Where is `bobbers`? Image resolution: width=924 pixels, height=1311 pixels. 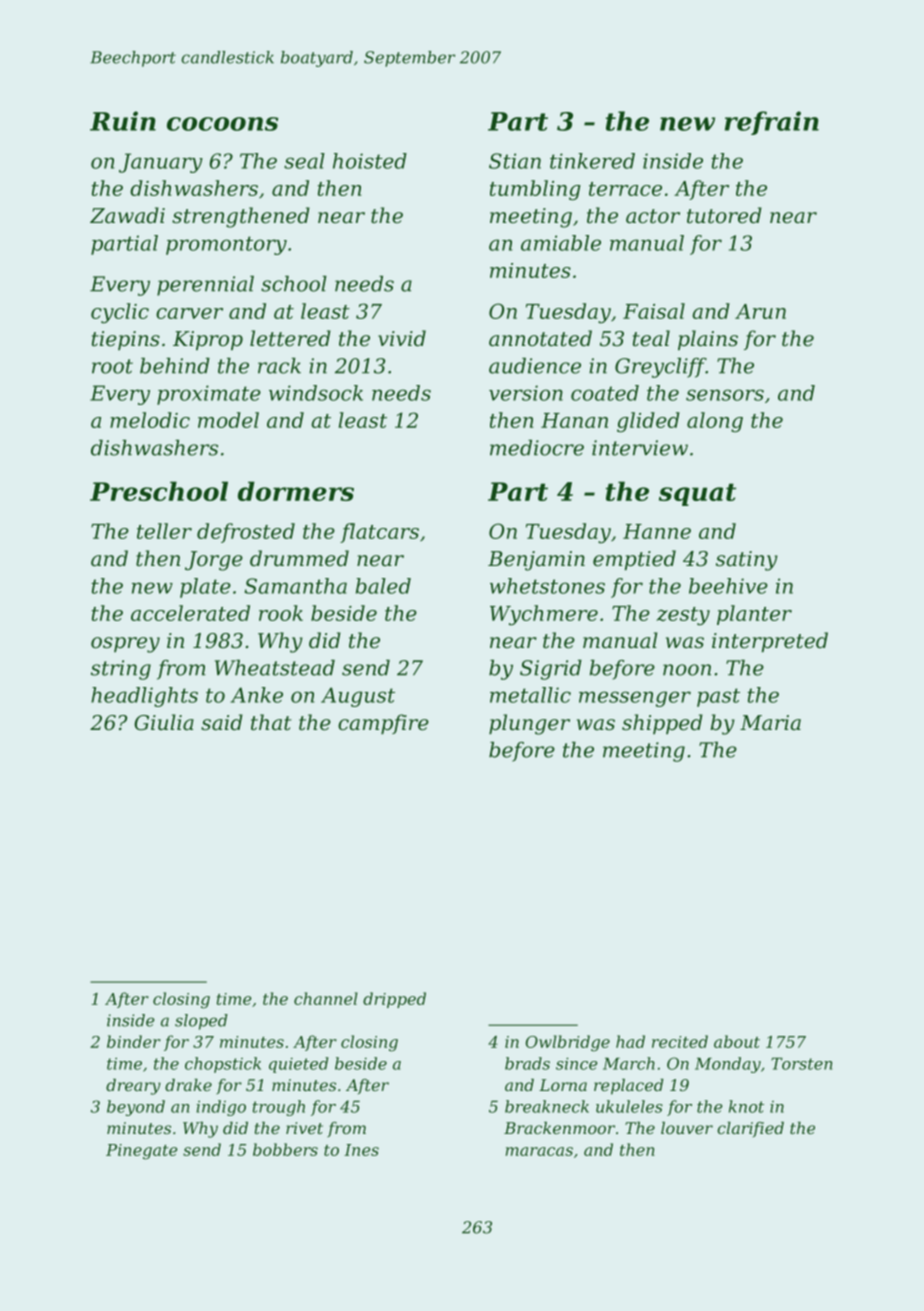 bobbers is located at coordinates (285, 1149).
